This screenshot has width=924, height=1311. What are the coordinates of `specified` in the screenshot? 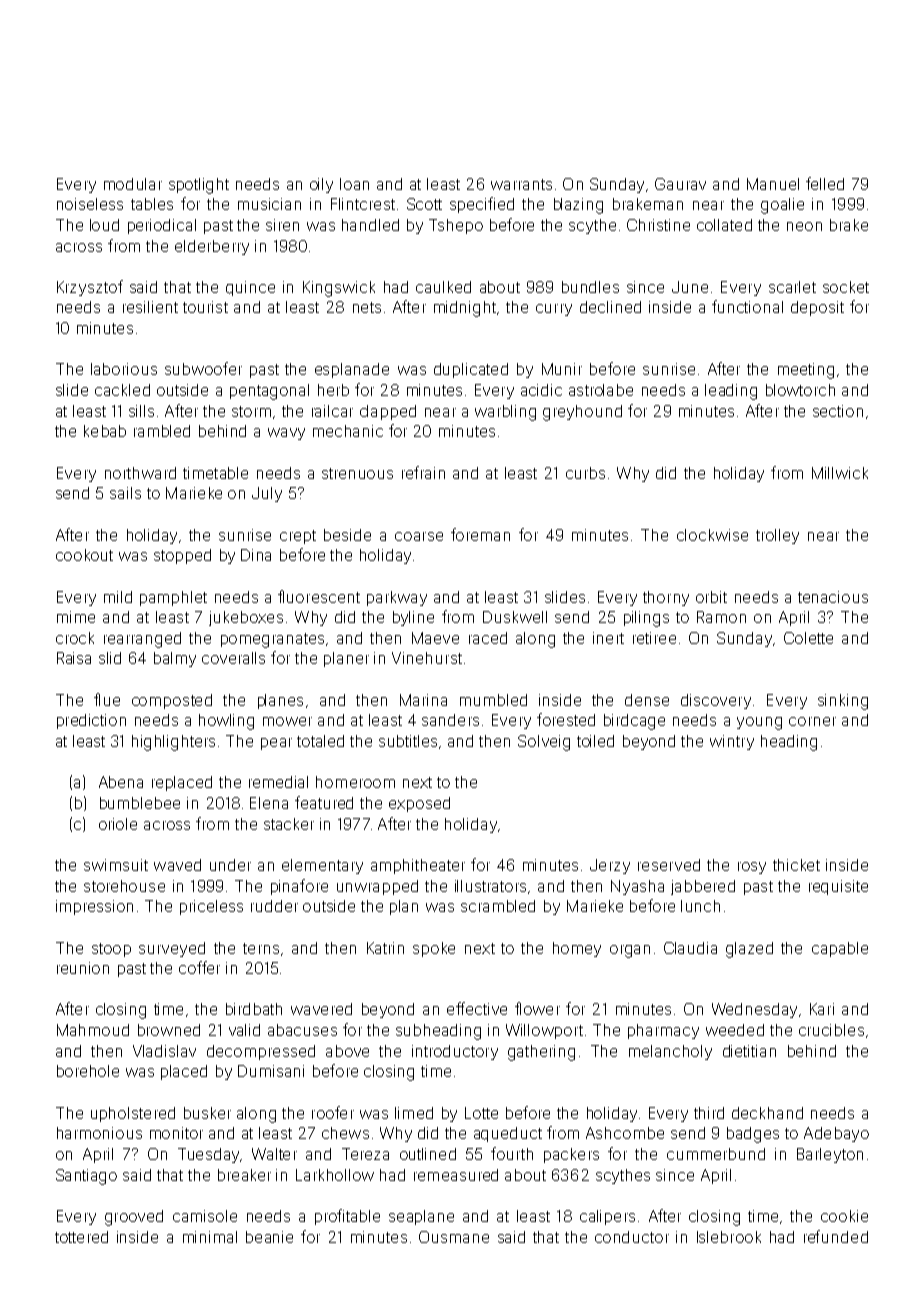 It's located at (482, 205).
